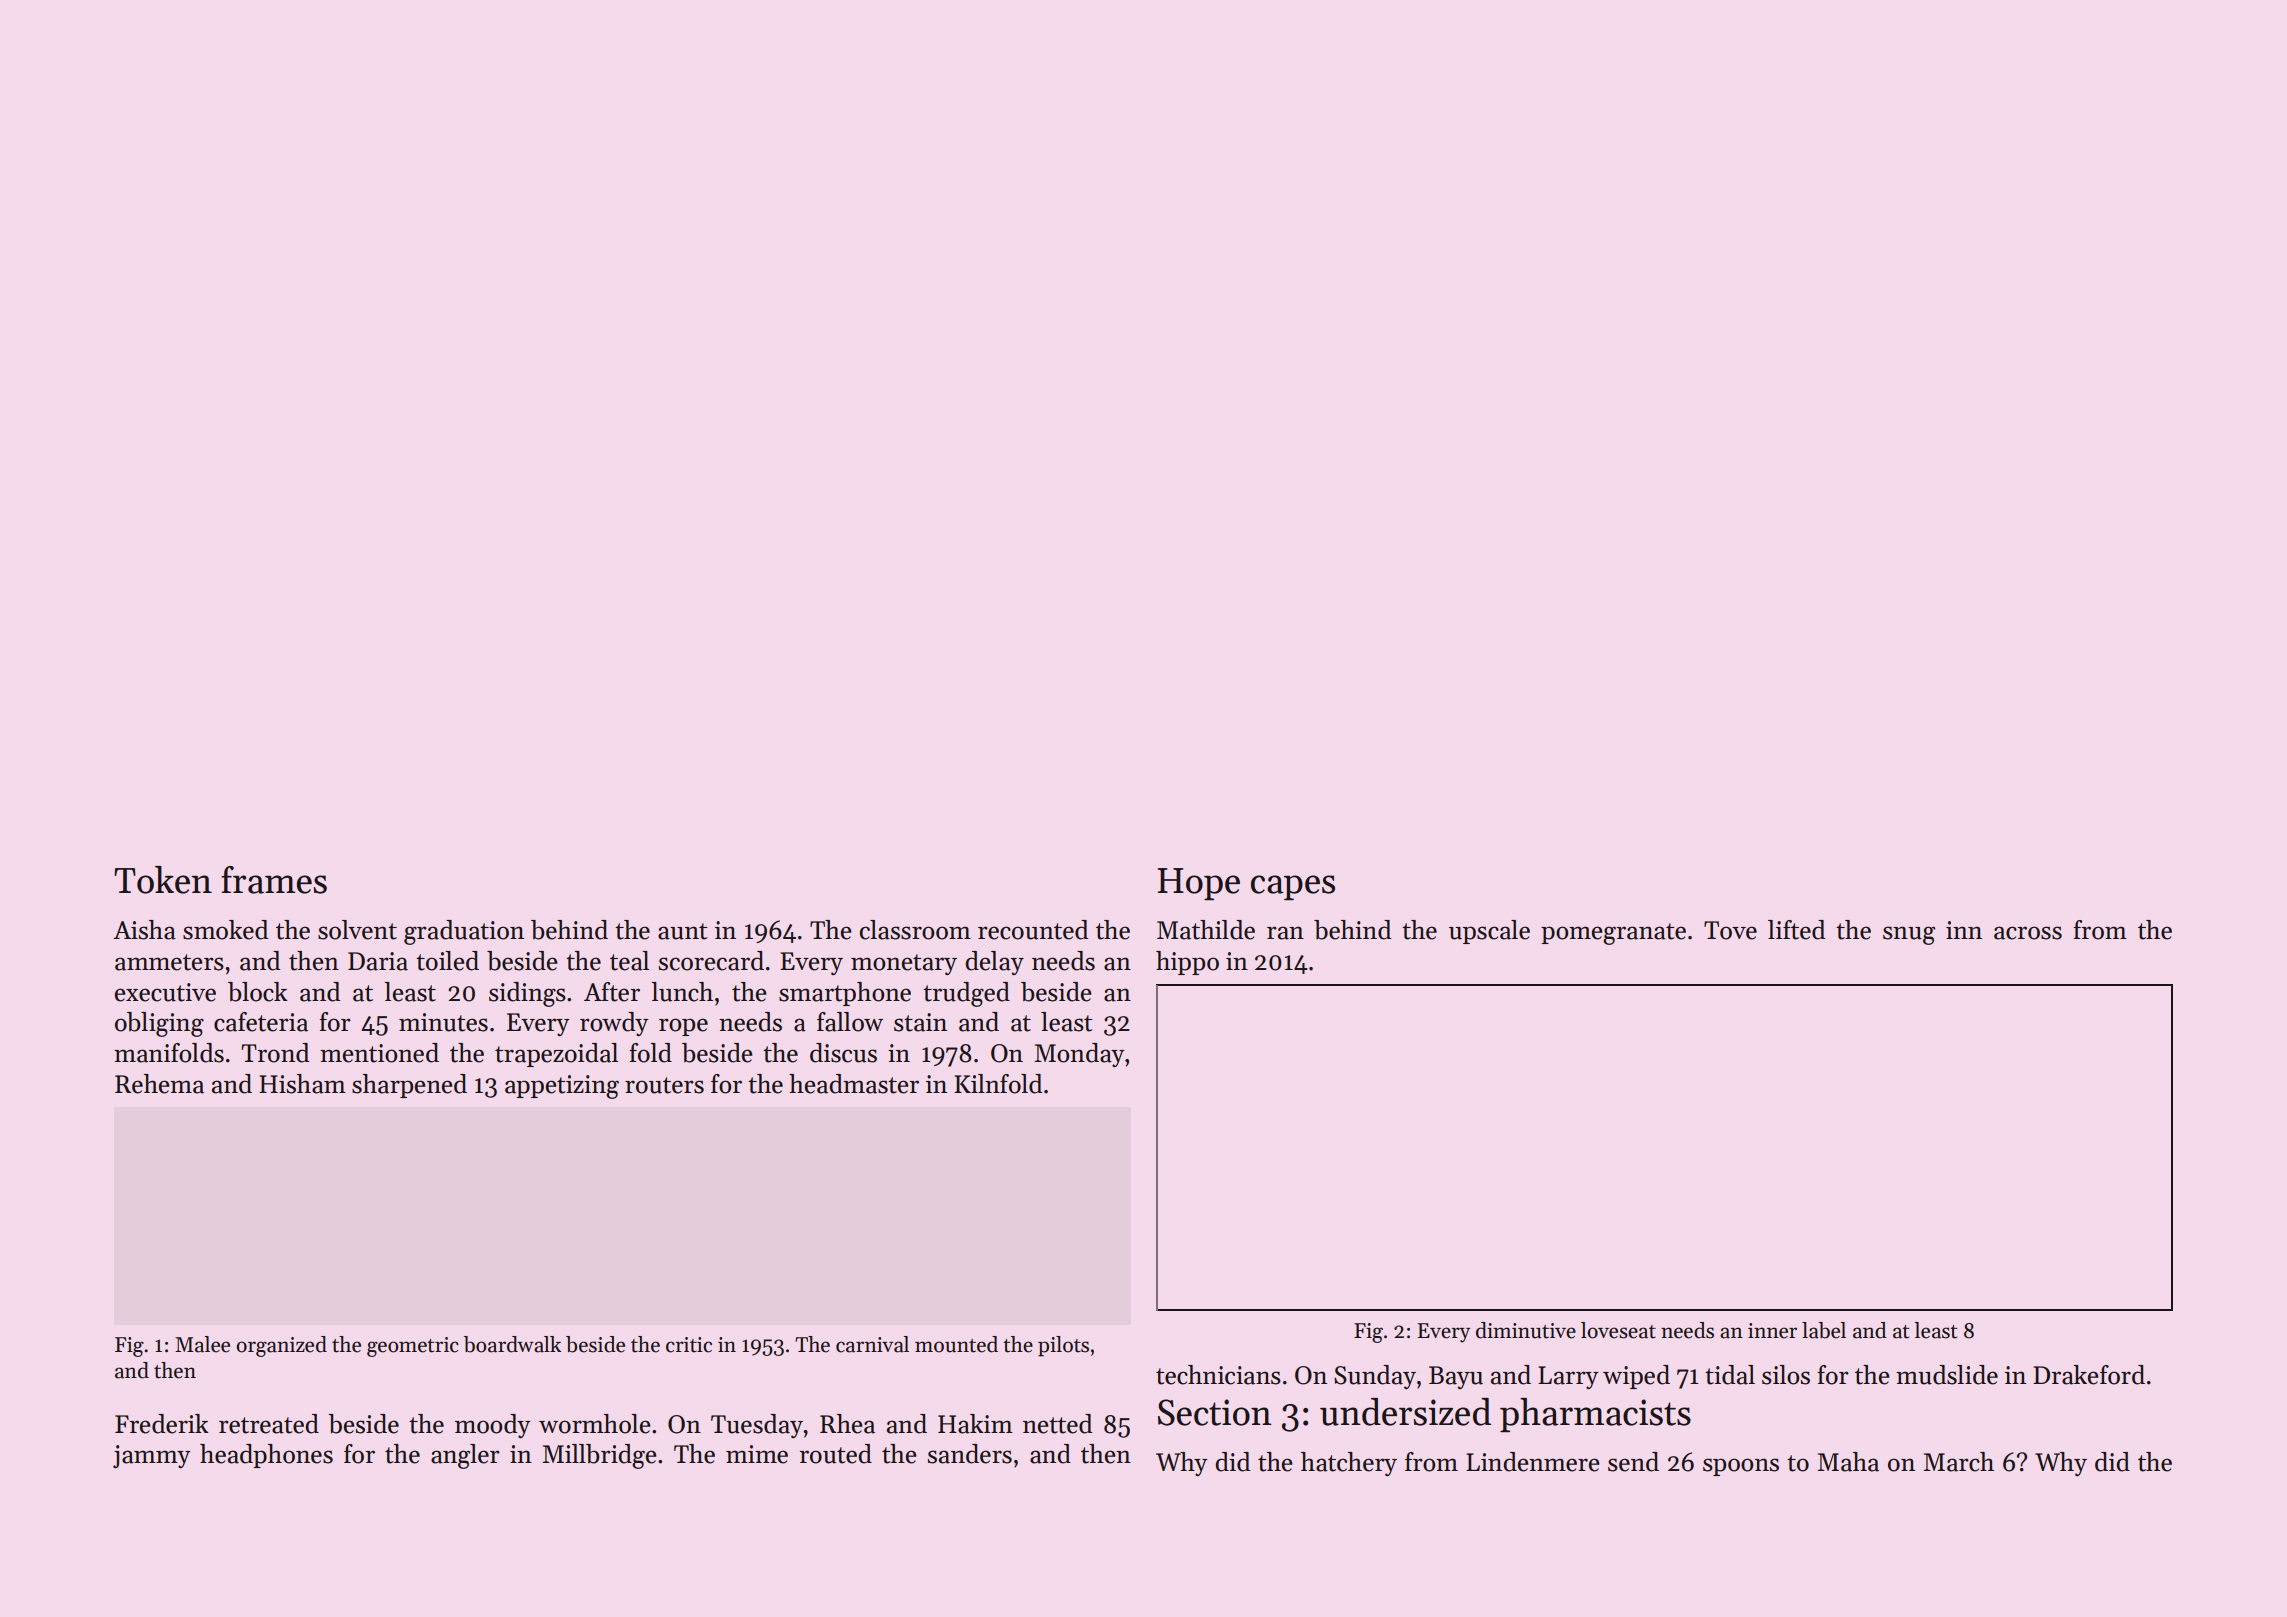 This page has width=2287, height=1617. I want to click on Malee, so click(202, 1344).
